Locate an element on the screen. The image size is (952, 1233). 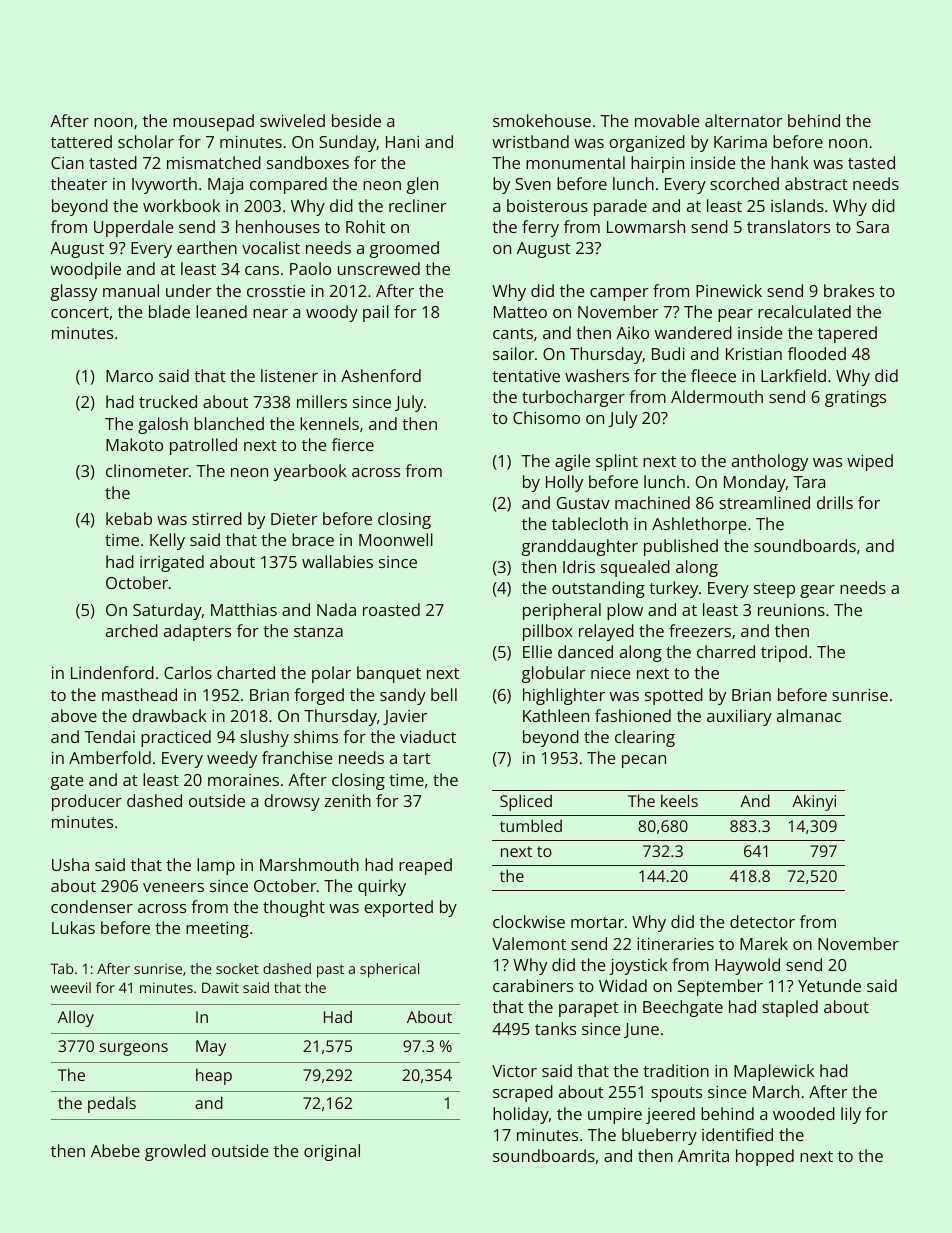
Matteo is located at coordinates (520, 312).
